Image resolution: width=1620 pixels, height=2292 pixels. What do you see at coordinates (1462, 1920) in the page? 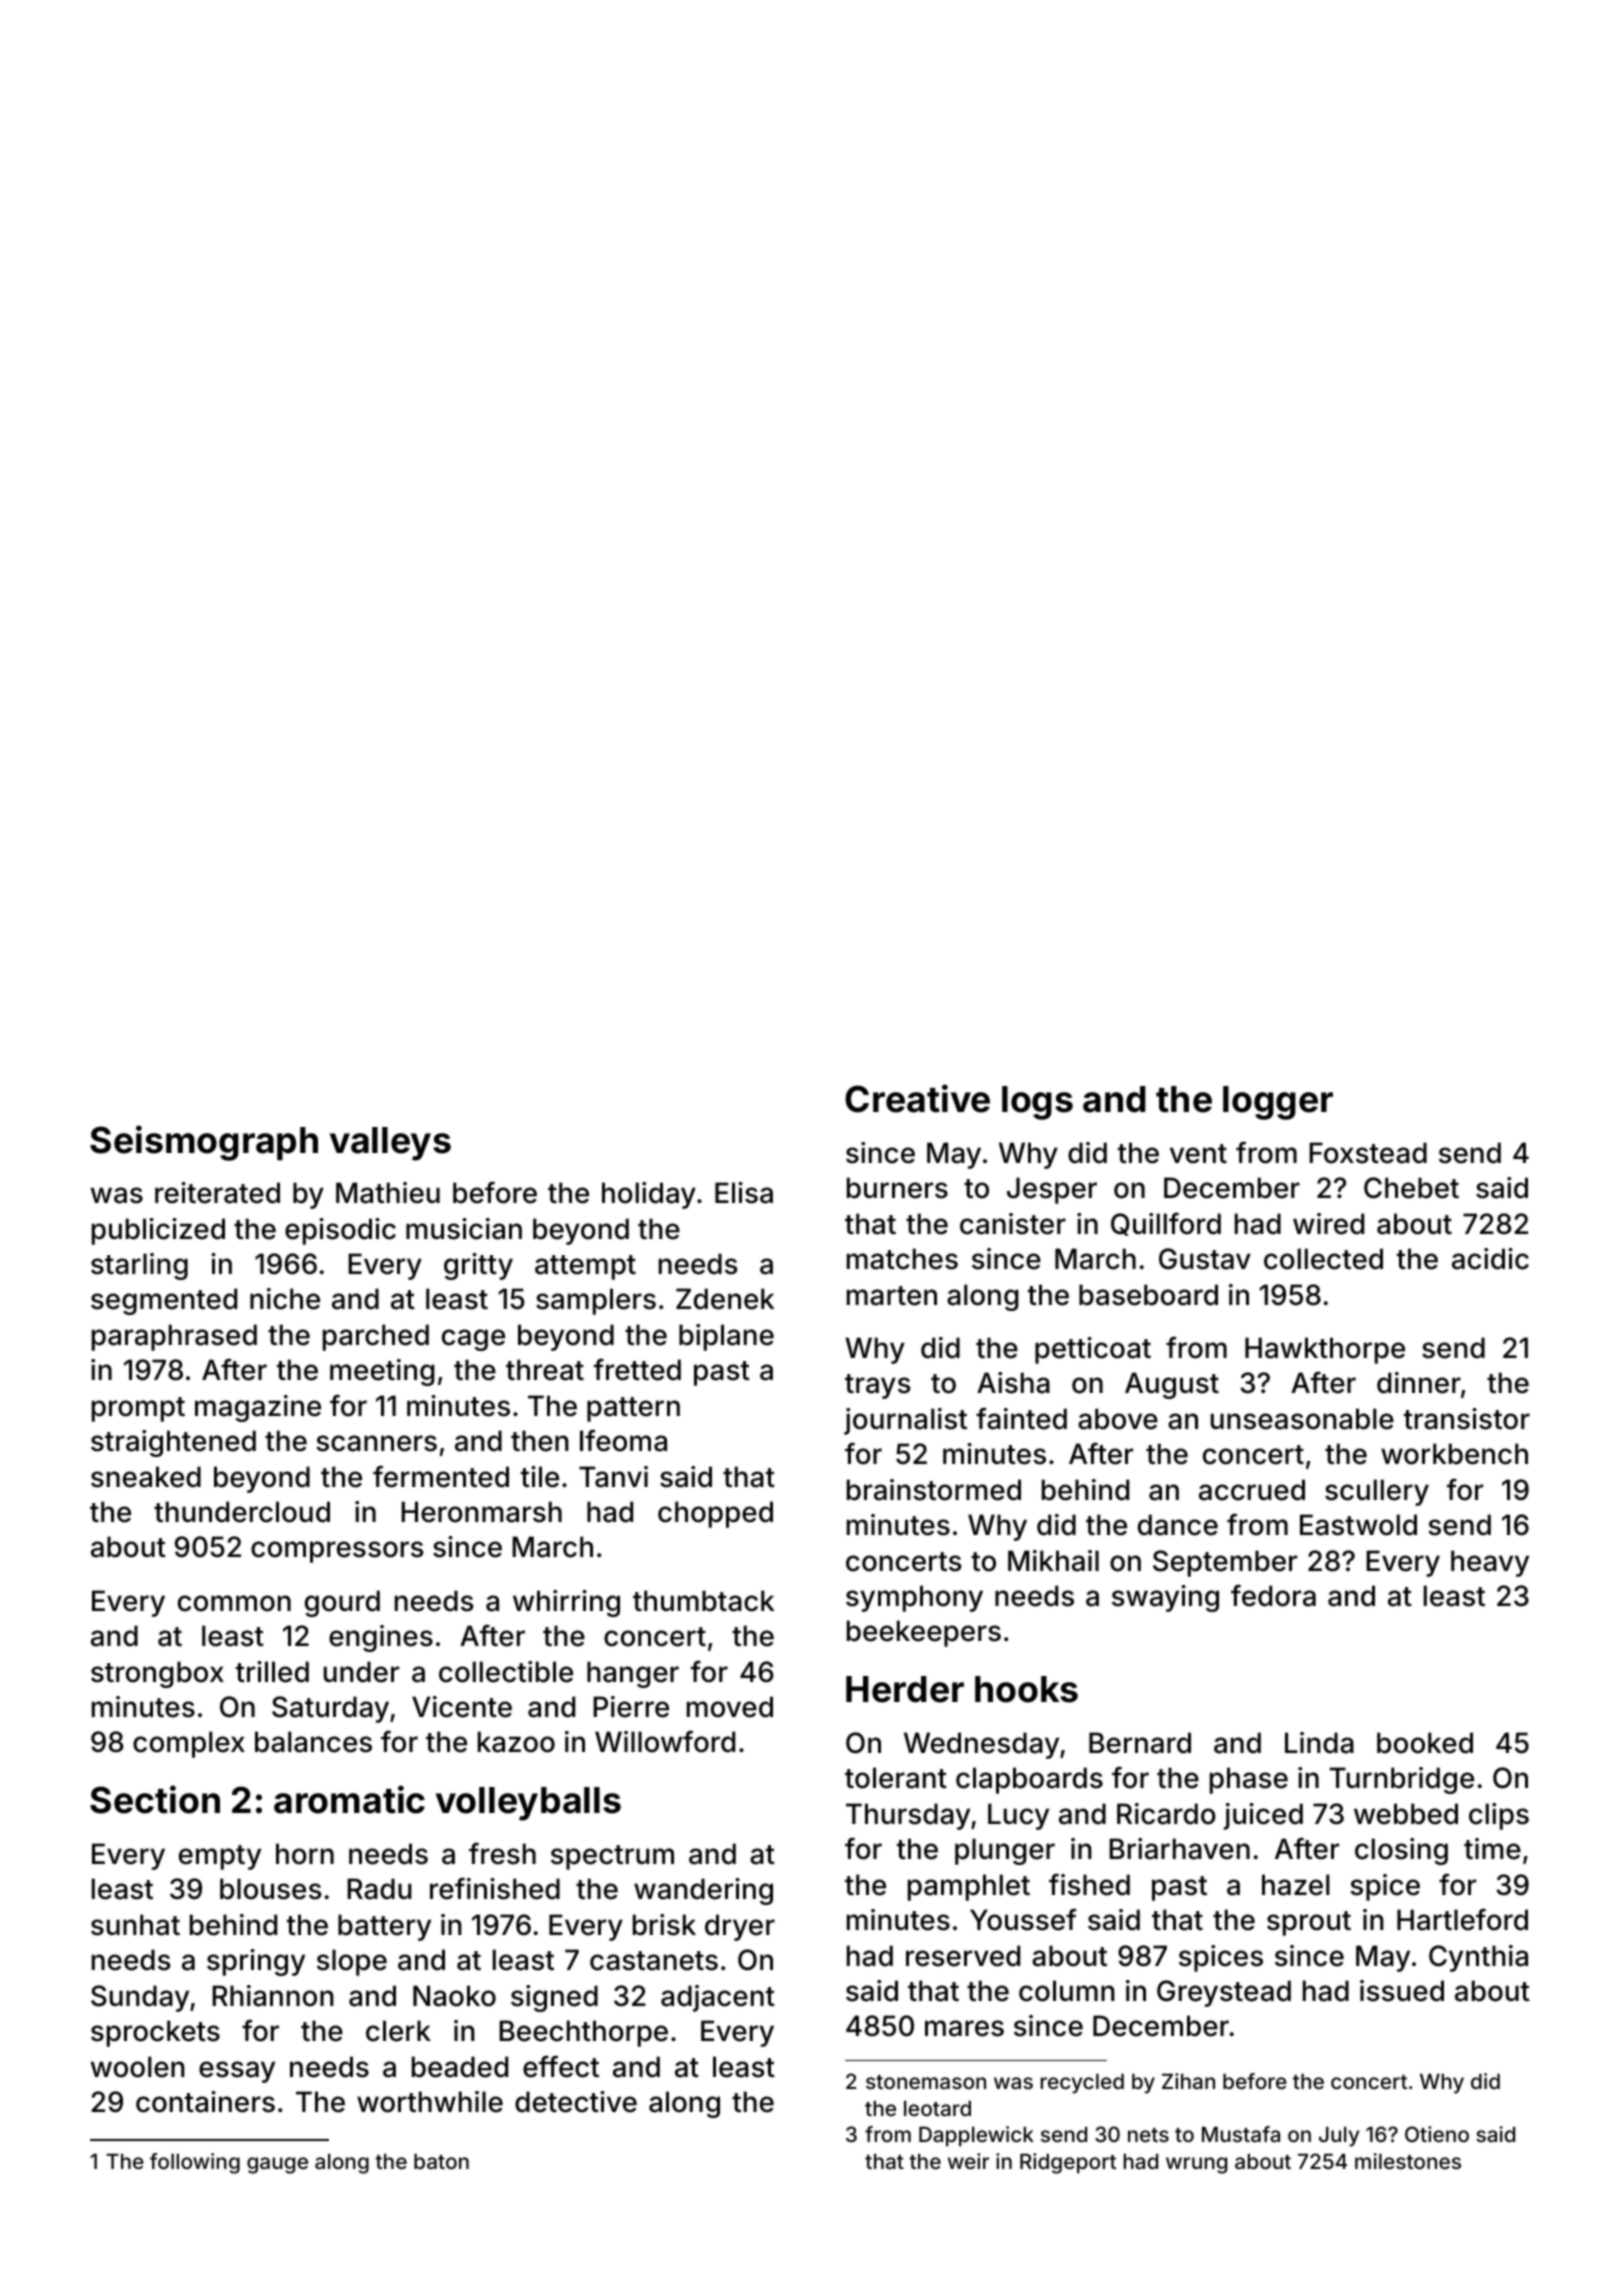
I see `Hartleford` at bounding box center [1462, 1920].
